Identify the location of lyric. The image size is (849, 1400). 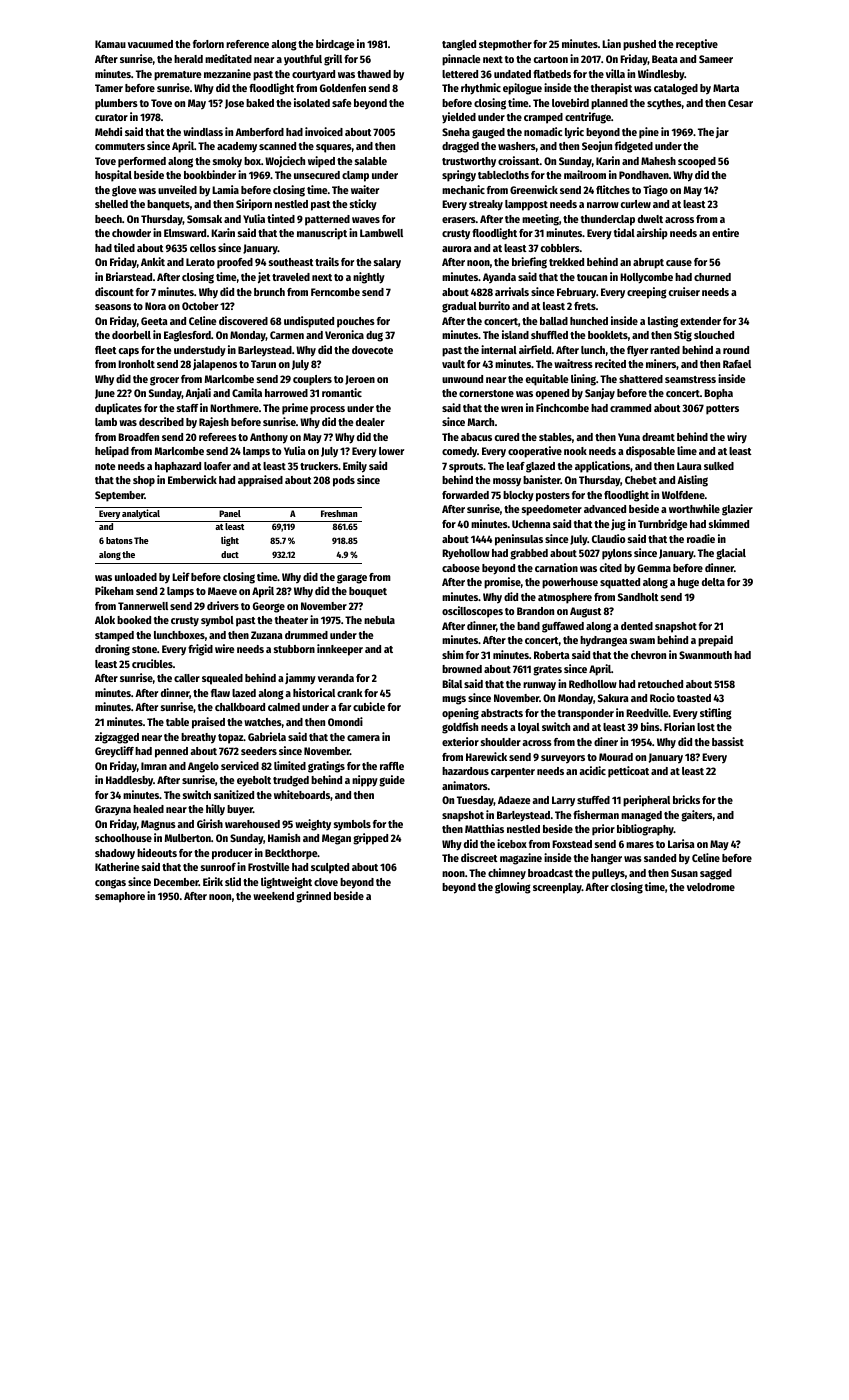
(574, 133).
